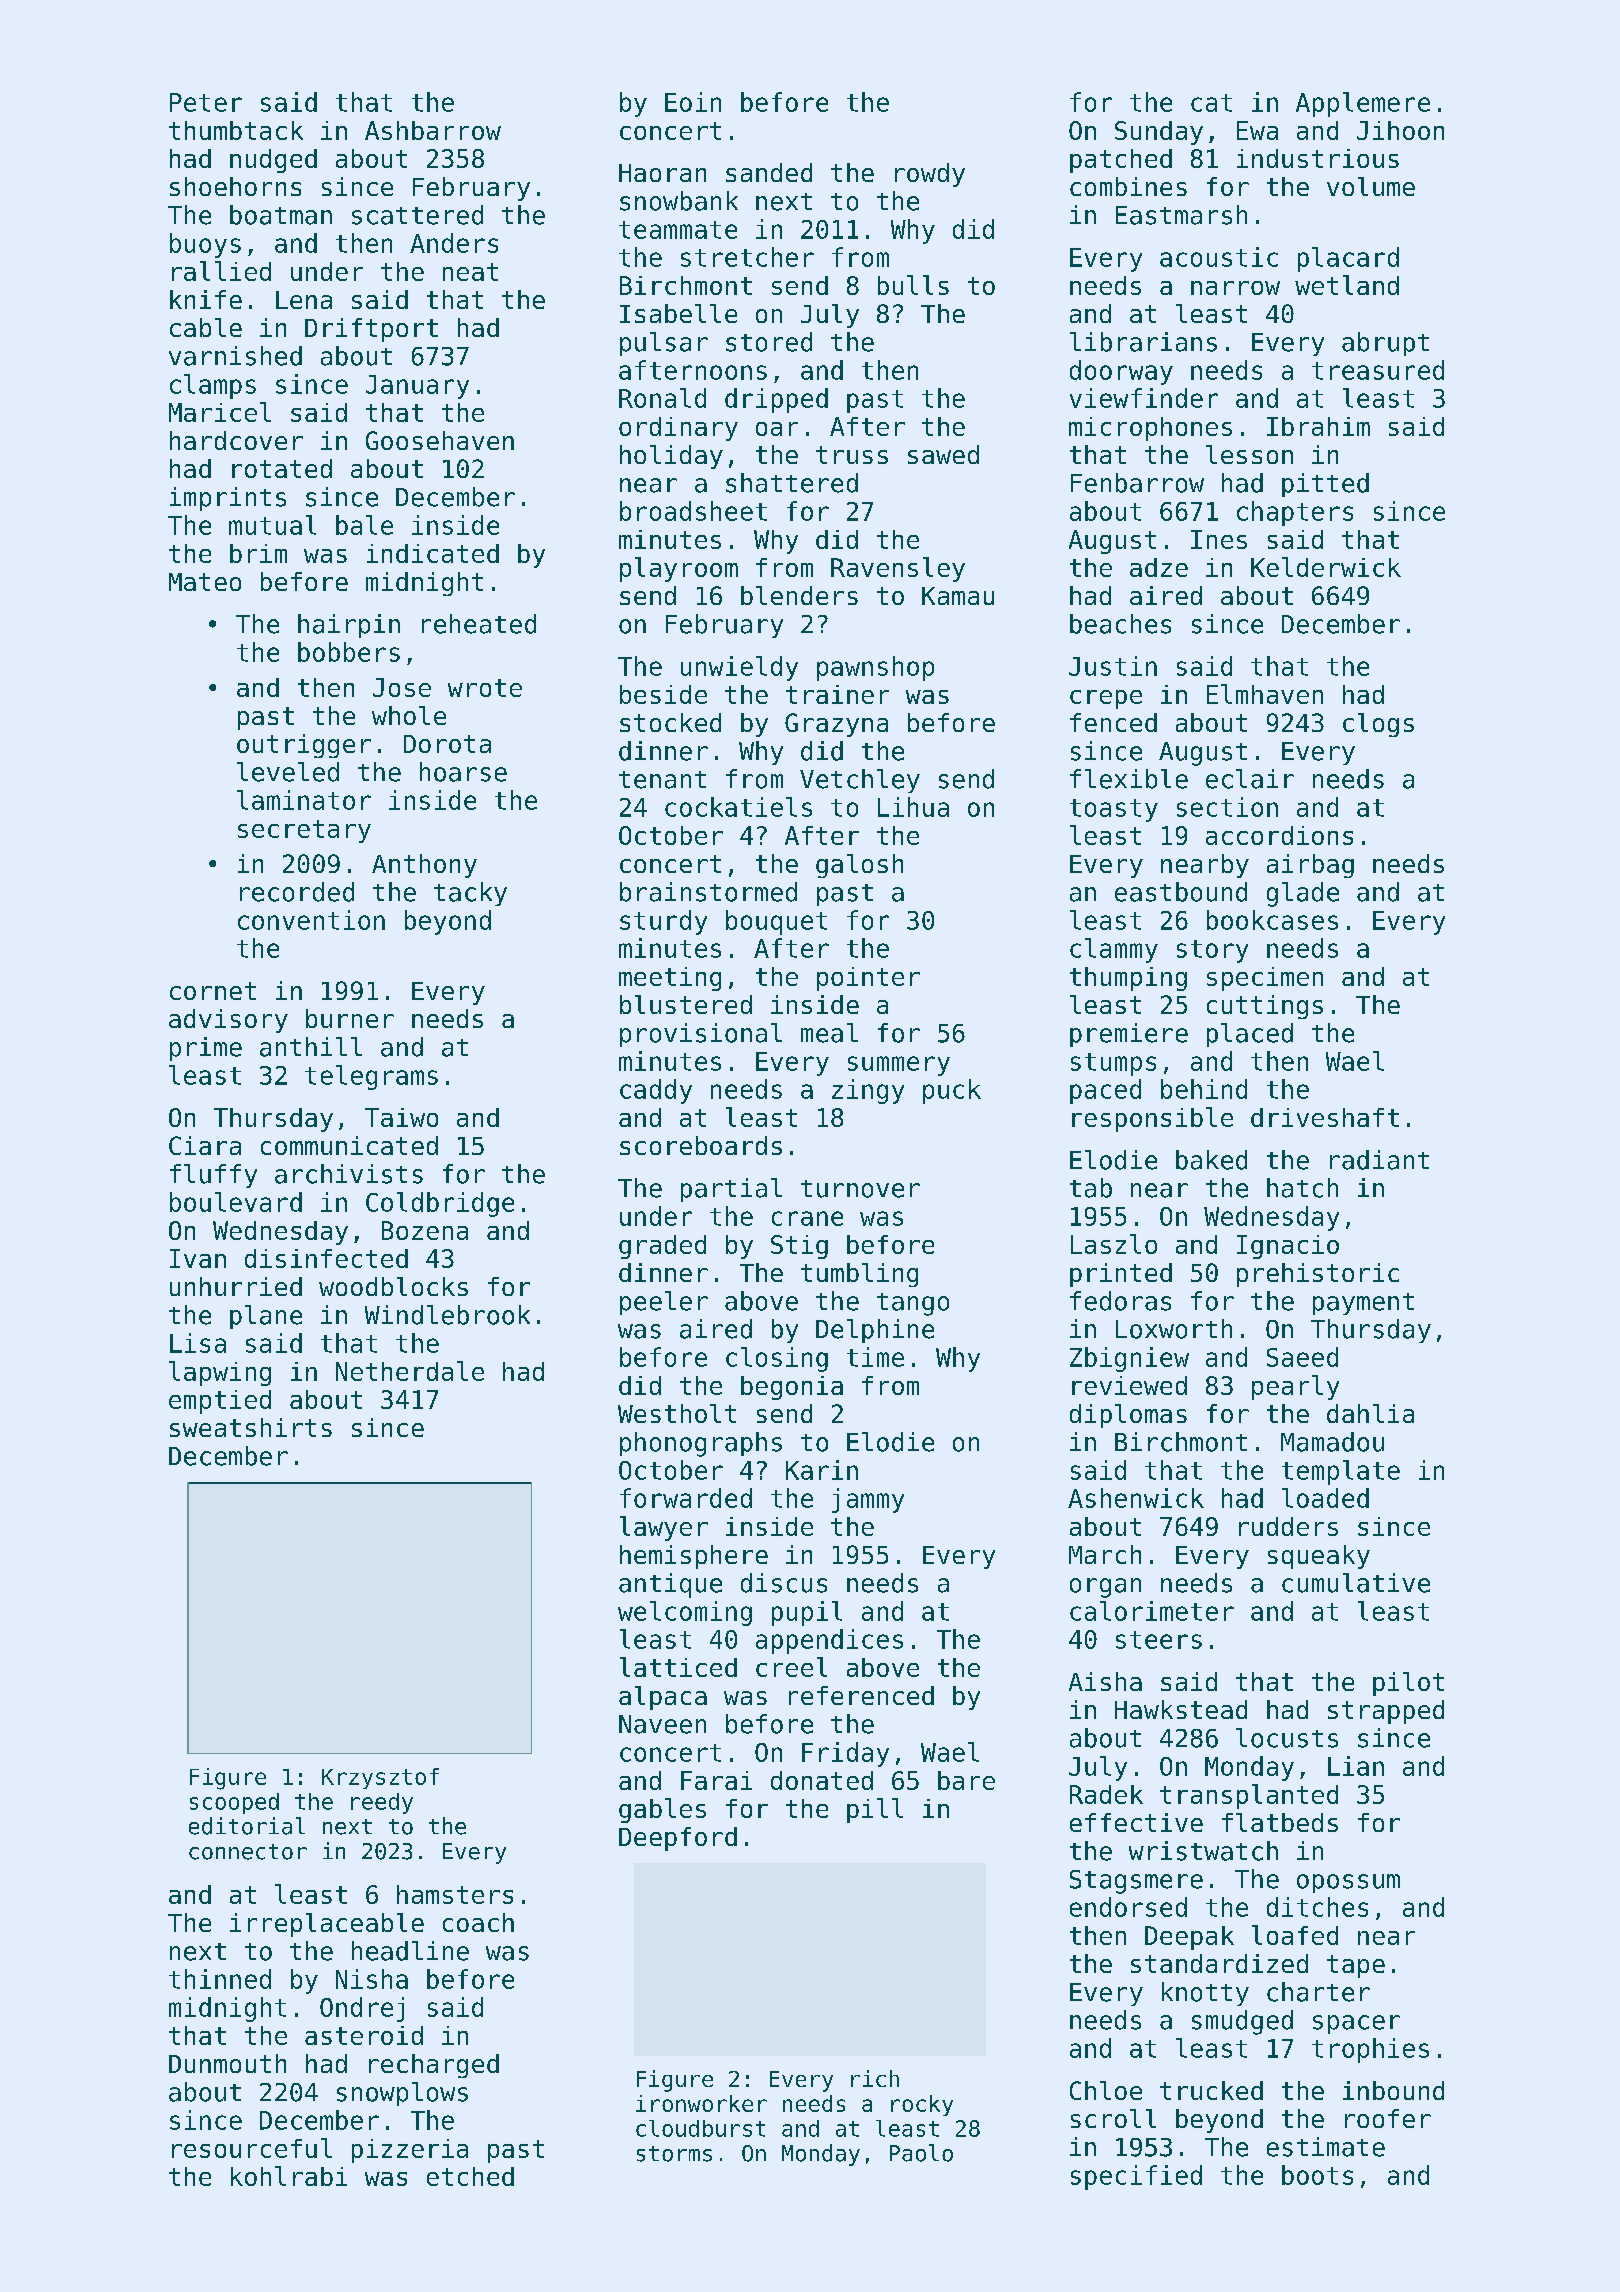 This screenshot has height=2292, width=1620. What do you see at coordinates (433, 130) in the screenshot?
I see `Ashbarrow` at bounding box center [433, 130].
